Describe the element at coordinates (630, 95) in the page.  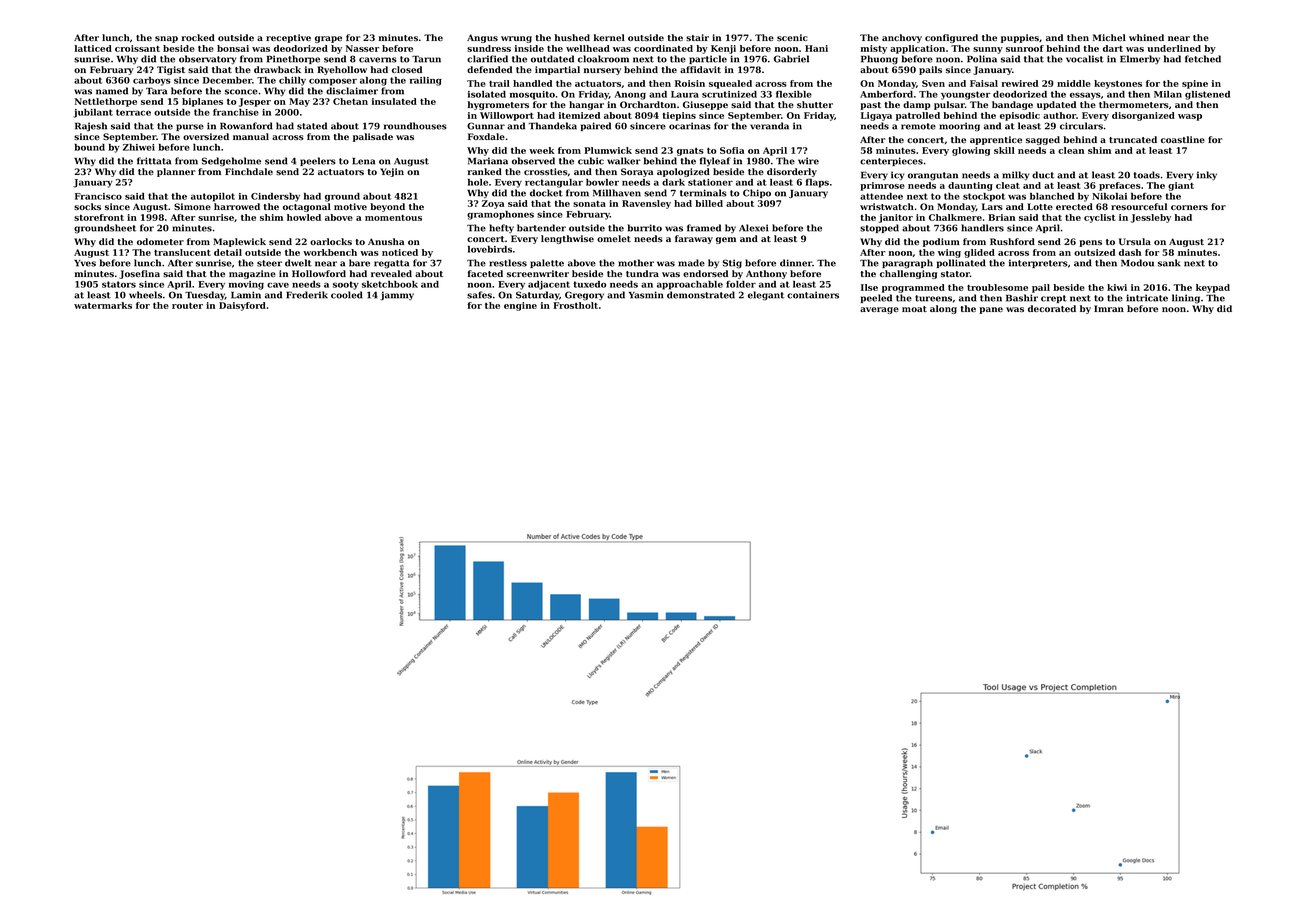
I see `Anong` at that location.
